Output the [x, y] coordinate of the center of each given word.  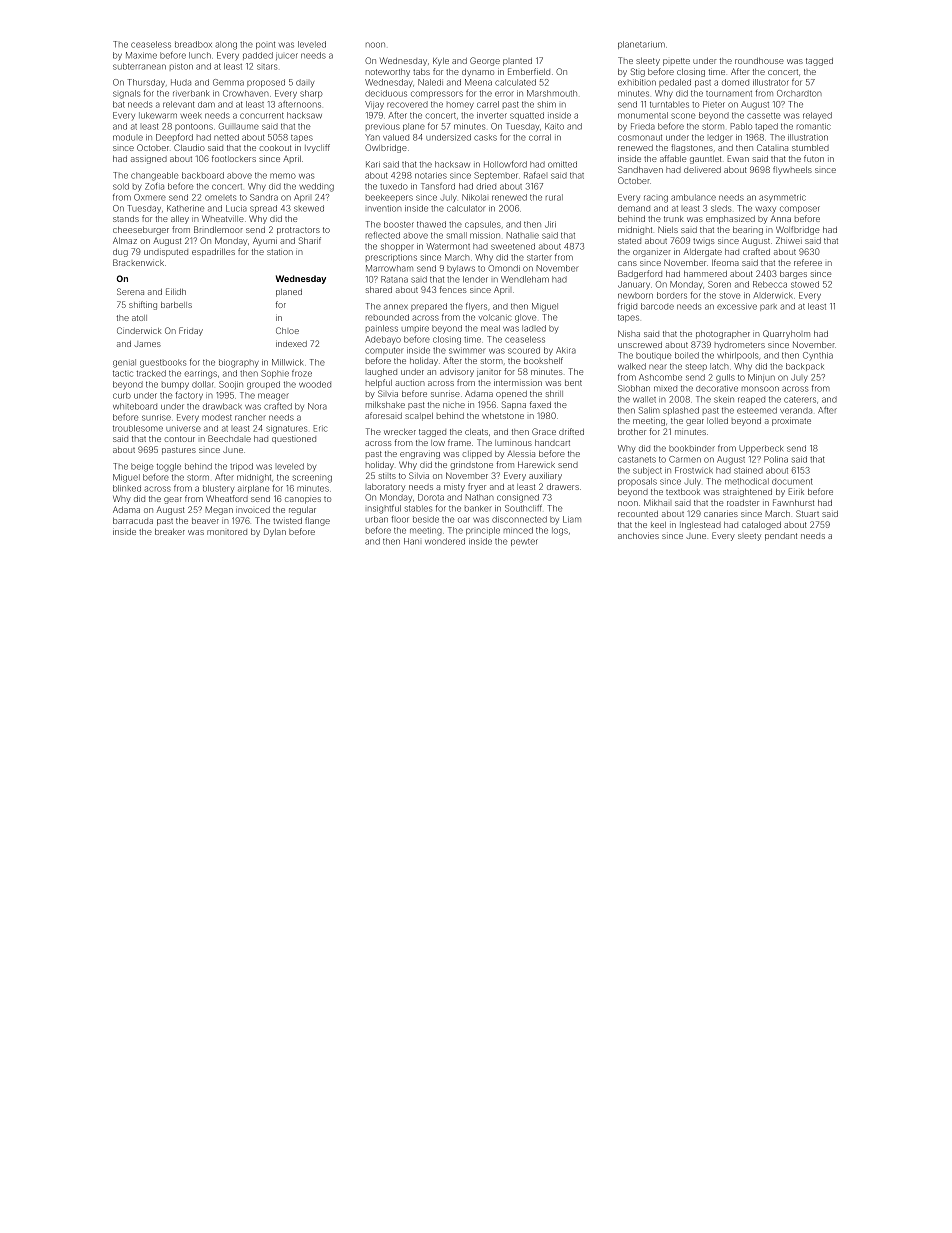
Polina [776, 459]
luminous [513, 443]
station [280, 252]
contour [179, 439]
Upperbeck [761, 449]
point [265, 45]
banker [478, 508]
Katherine [186, 208]
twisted [287, 521]
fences [453, 289]
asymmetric [782, 198]
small [457, 235]
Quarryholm [786, 334]
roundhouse [759, 61]
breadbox [193, 44]
